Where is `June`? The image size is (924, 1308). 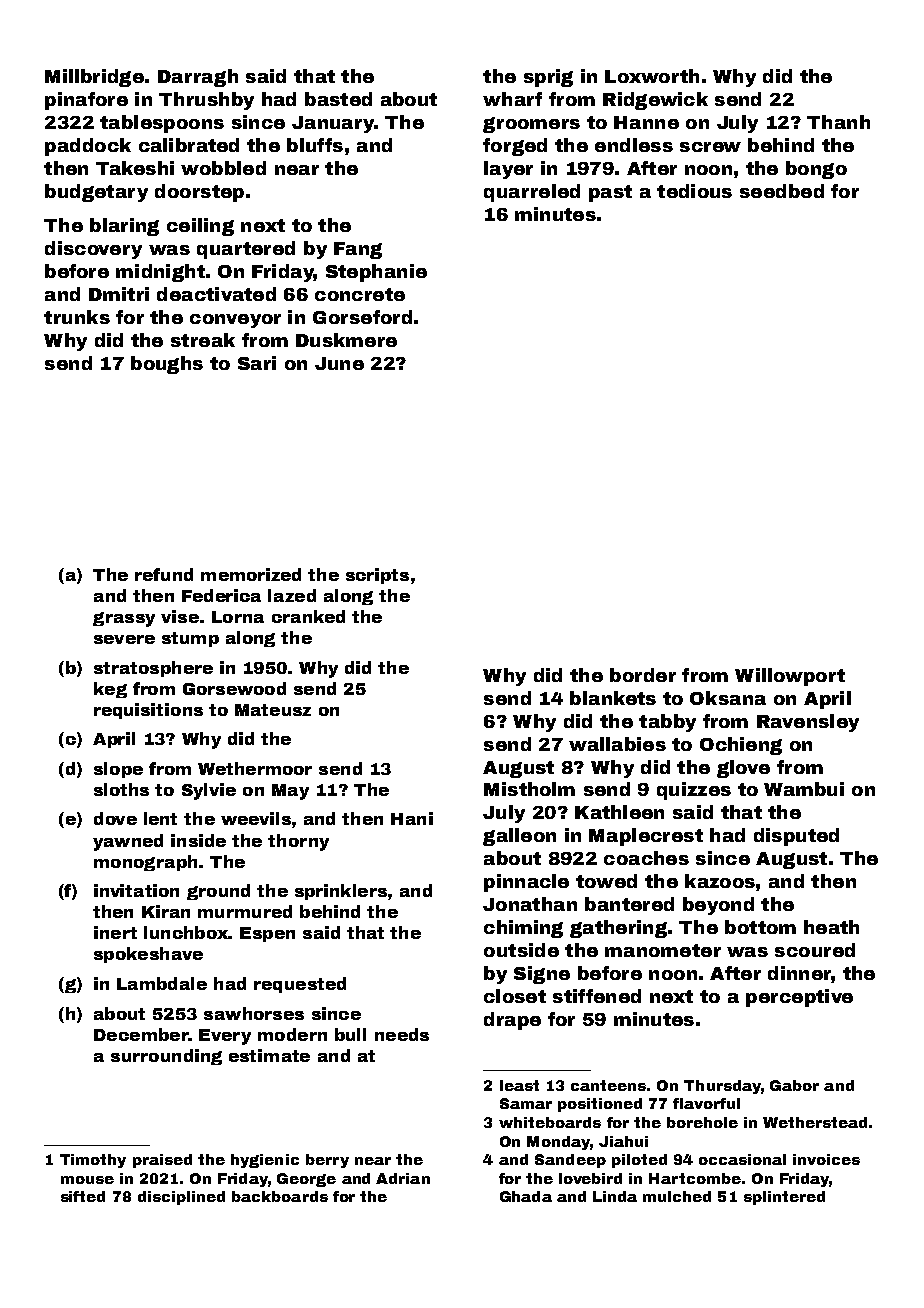 June is located at coordinates (339, 363).
